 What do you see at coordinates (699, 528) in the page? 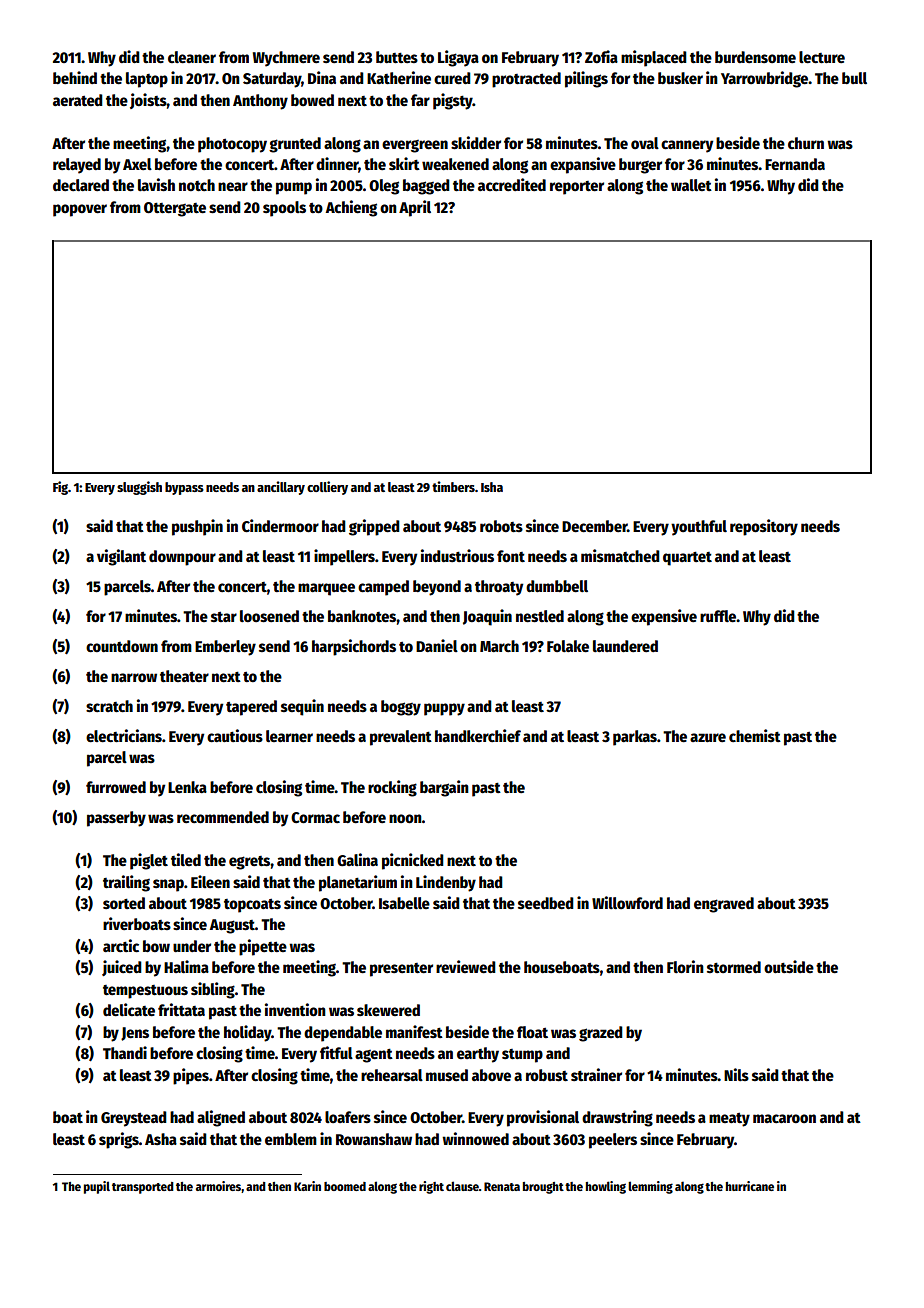
I see `youthful` at bounding box center [699, 528].
